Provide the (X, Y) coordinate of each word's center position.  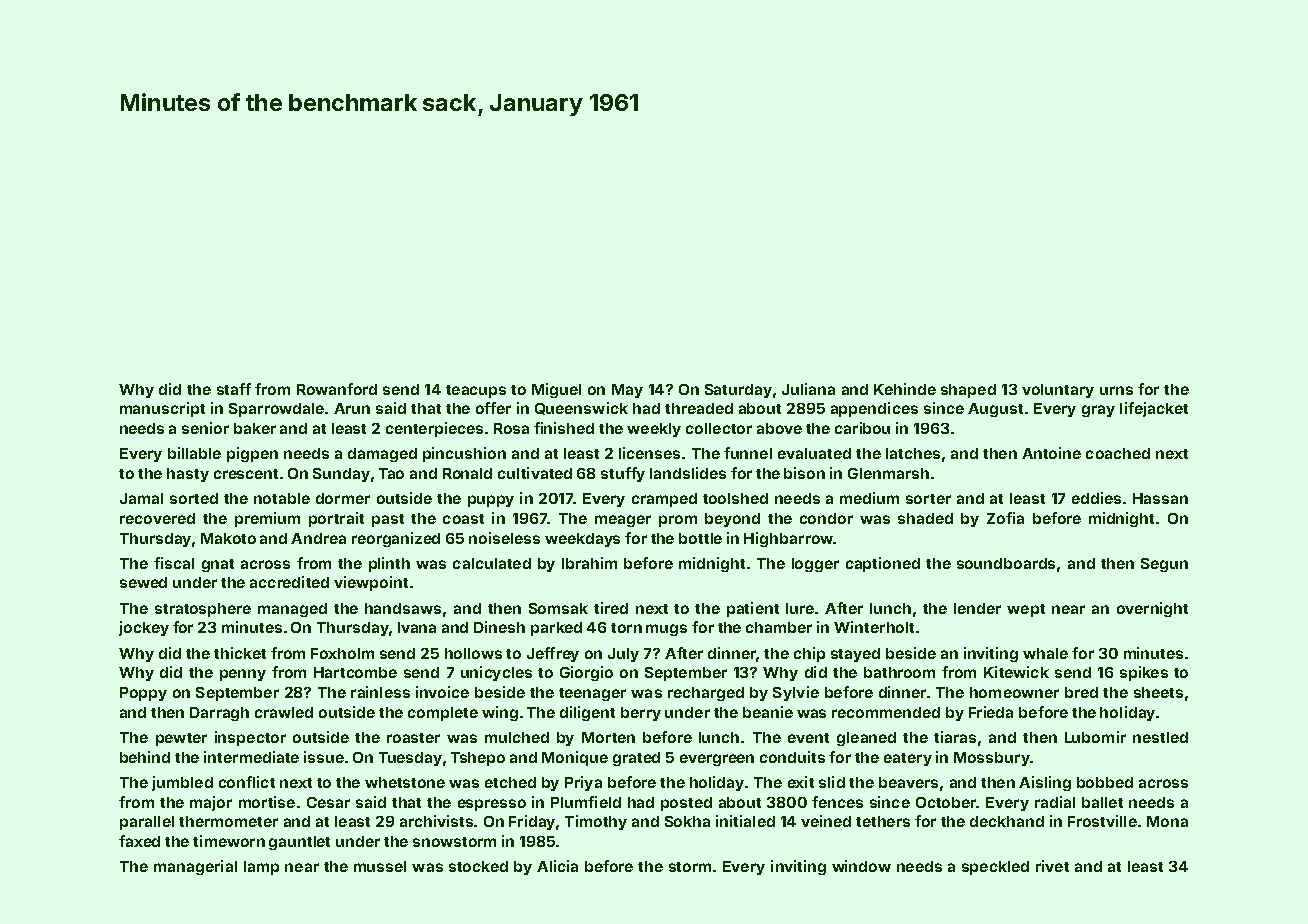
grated (636, 759)
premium (267, 519)
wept (1026, 610)
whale (1045, 653)
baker (255, 428)
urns (1116, 390)
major (211, 803)
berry (641, 714)
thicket (240, 653)
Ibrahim (589, 563)
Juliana (808, 389)
